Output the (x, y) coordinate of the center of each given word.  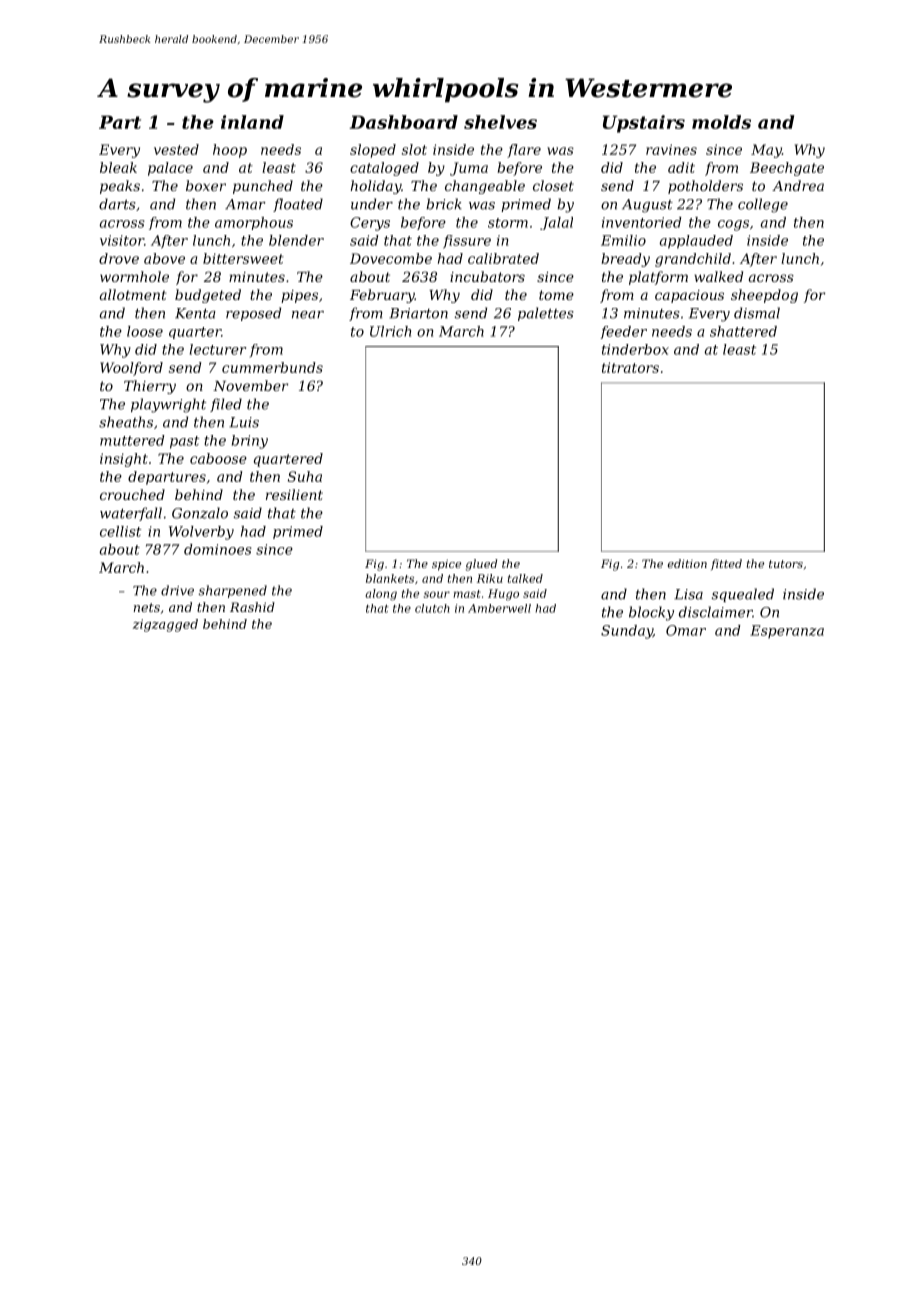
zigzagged (165, 625)
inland (252, 122)
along (381, 595)
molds (721, 122)
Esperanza (787, 632)
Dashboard (403, 122)
